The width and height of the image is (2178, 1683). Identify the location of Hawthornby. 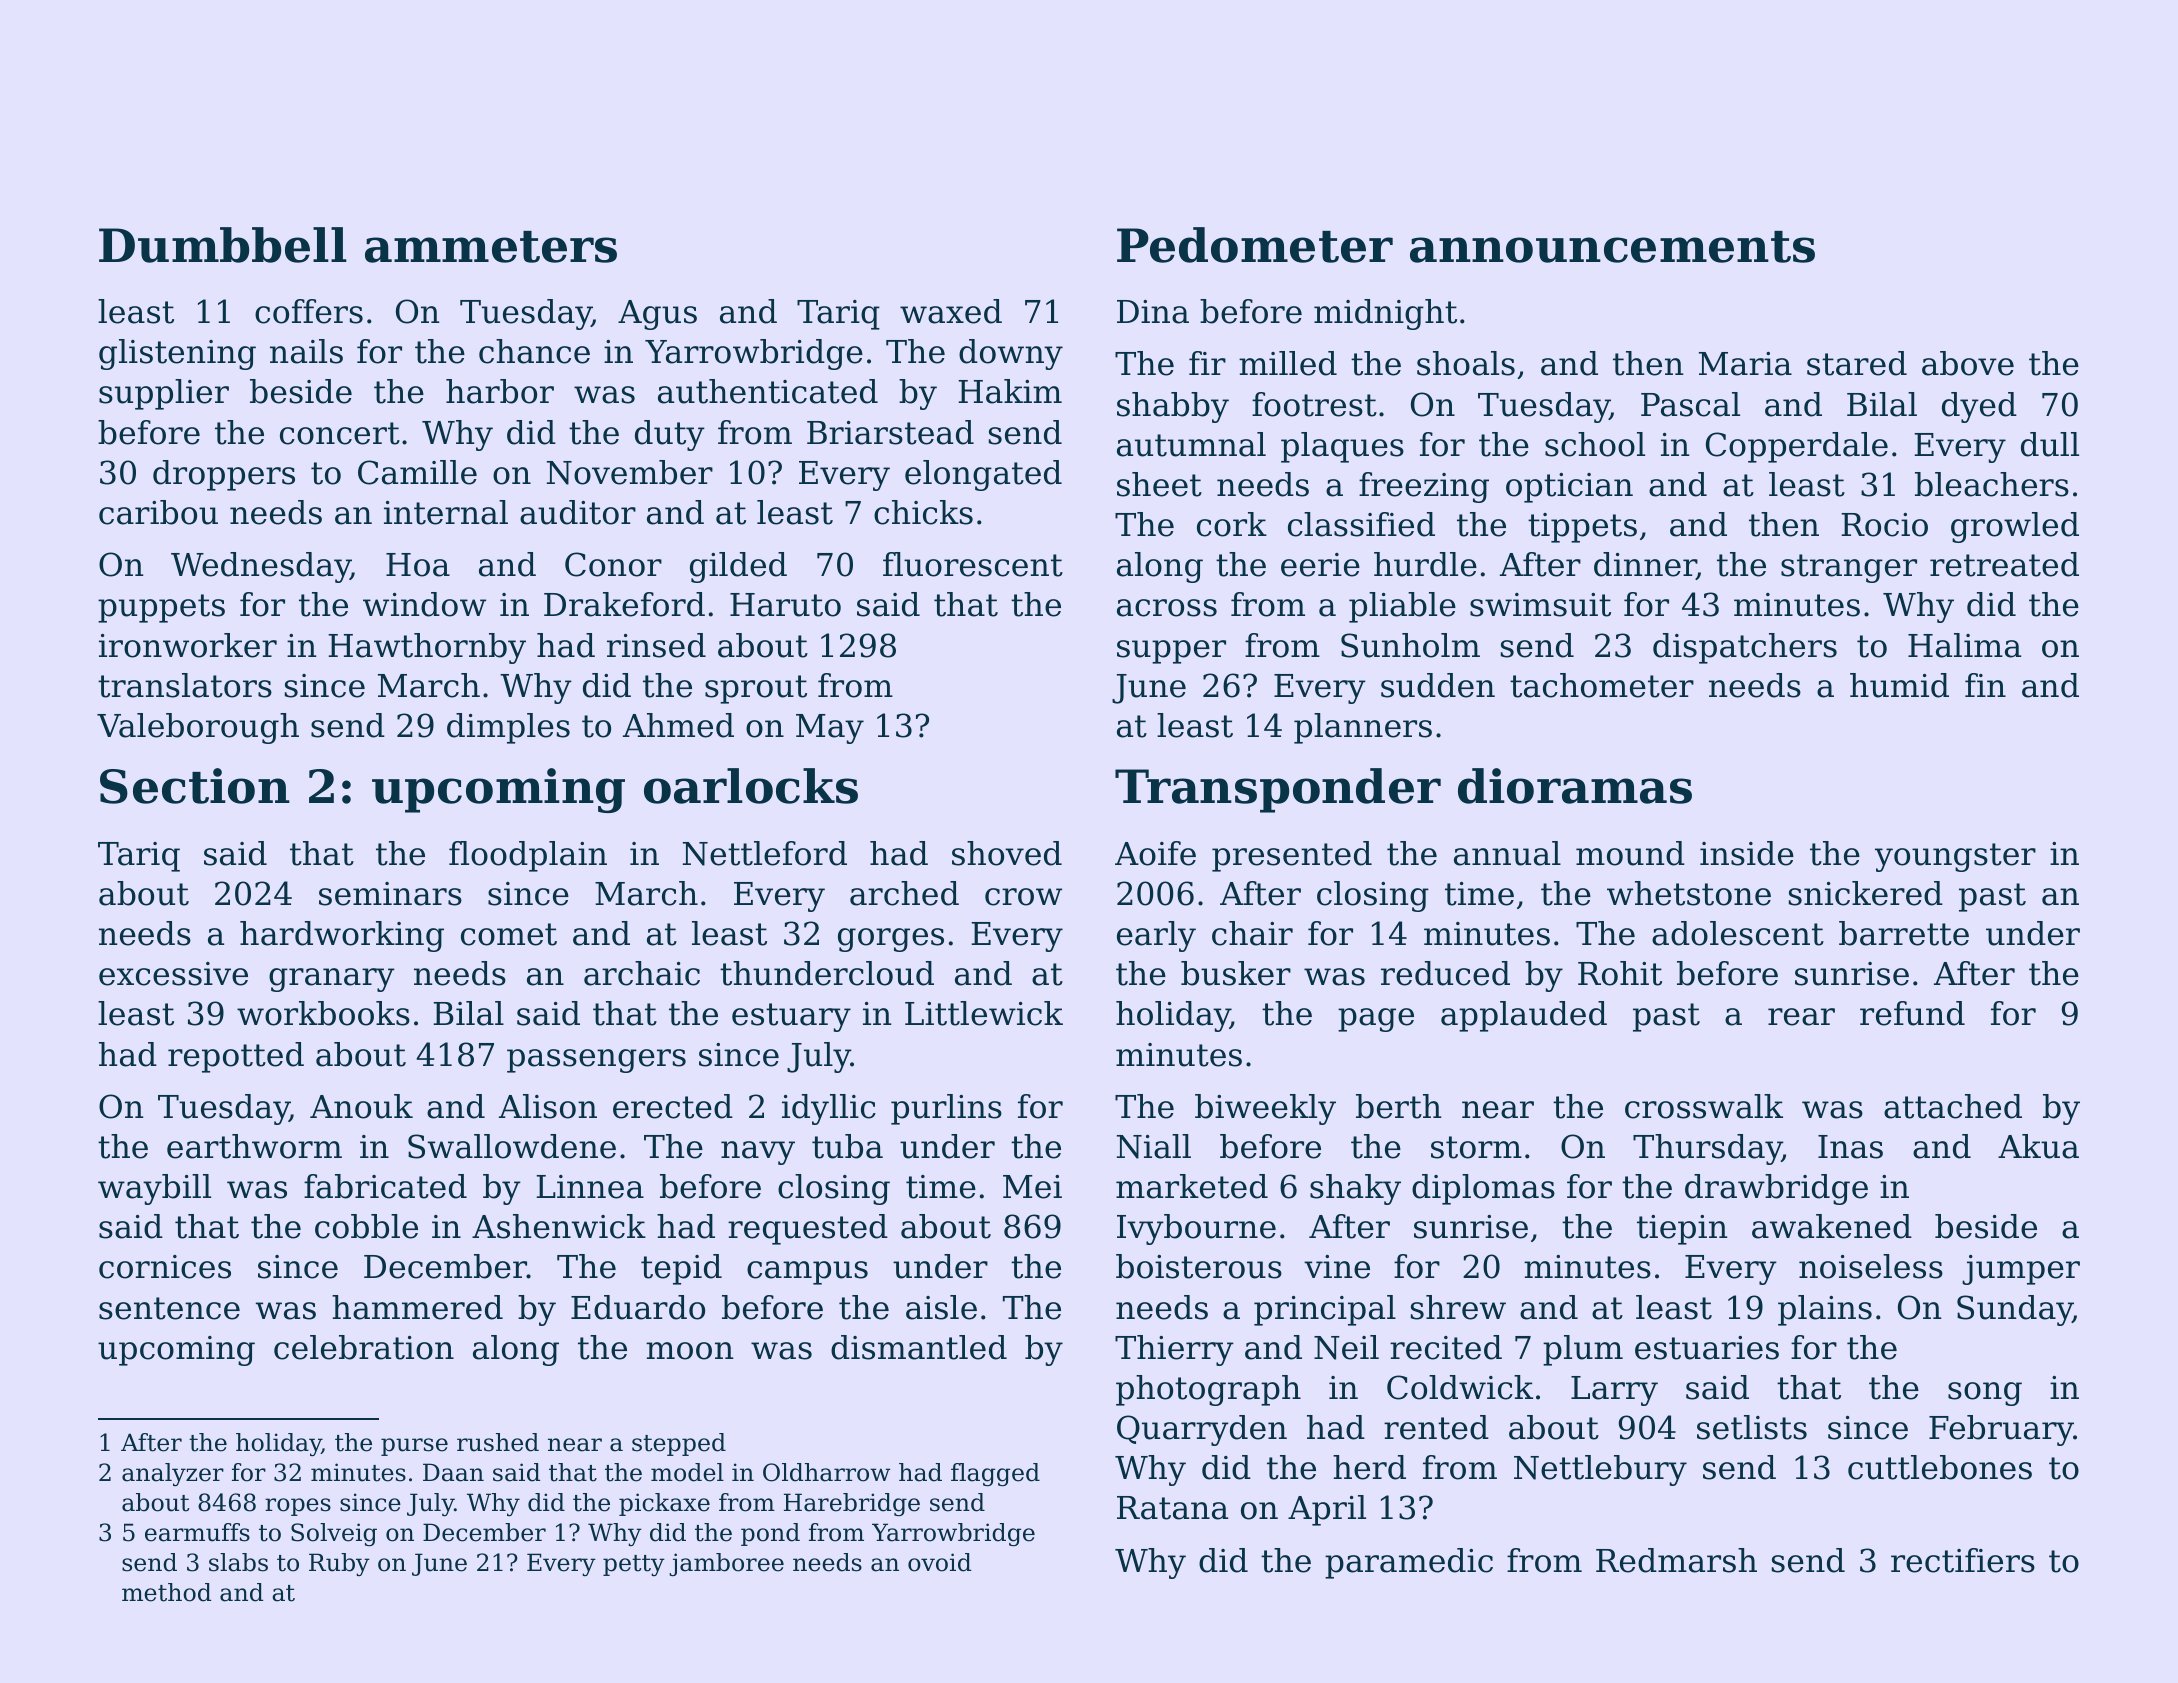
(427, 648).
